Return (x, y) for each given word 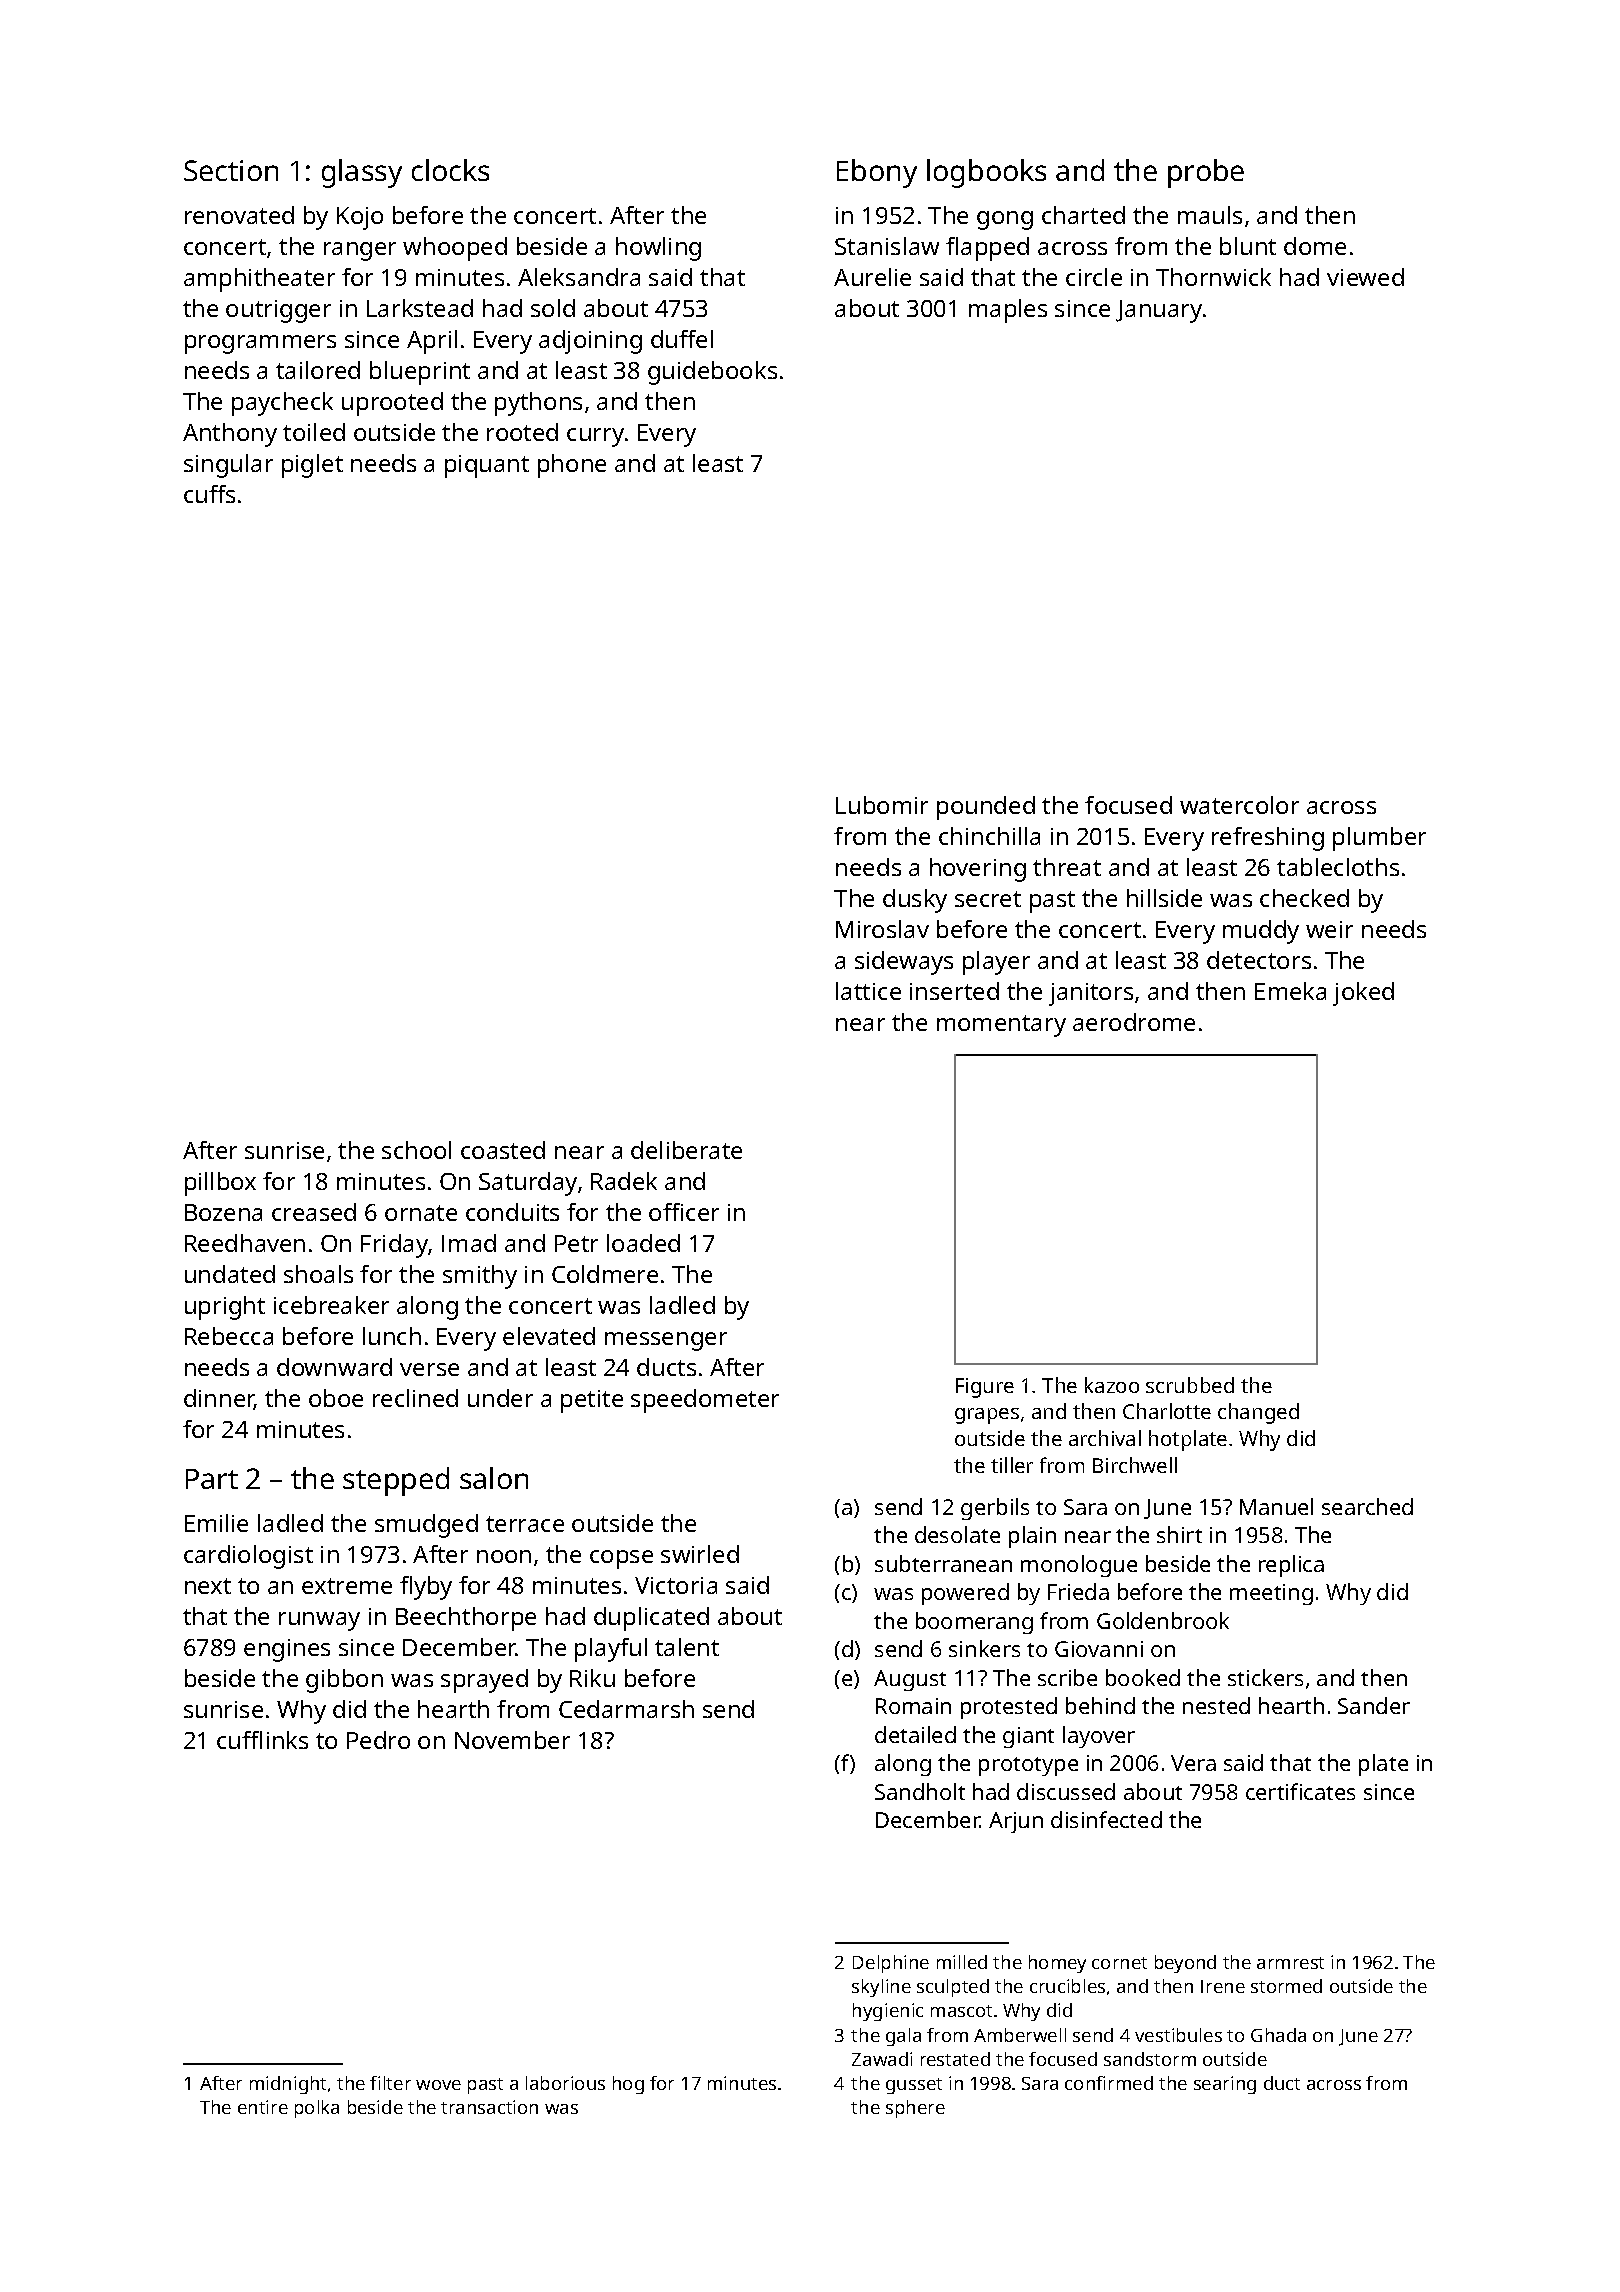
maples (1008, 311)
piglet (312, 466)
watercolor (1239, 805)
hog (628, 2085)
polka (317, 2109)
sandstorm (1150, 2059)
